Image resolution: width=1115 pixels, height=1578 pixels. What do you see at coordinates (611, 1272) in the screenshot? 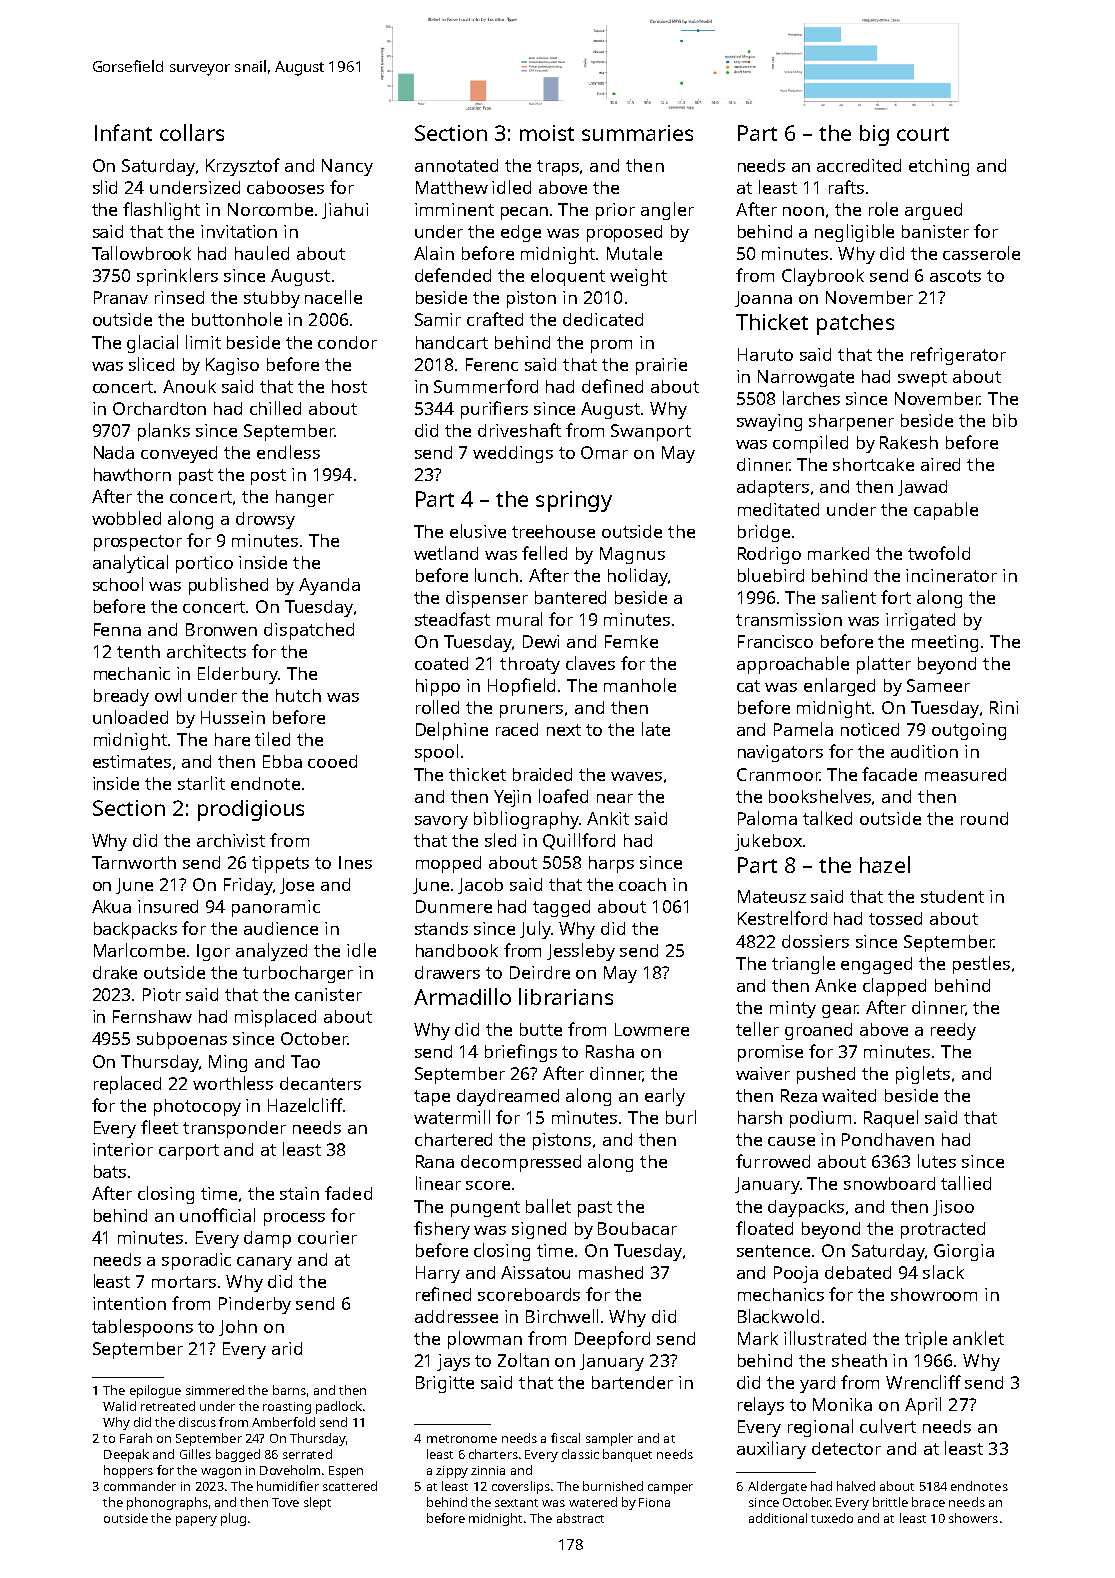
I see `mashed` at bounding box center [611, 1272].
